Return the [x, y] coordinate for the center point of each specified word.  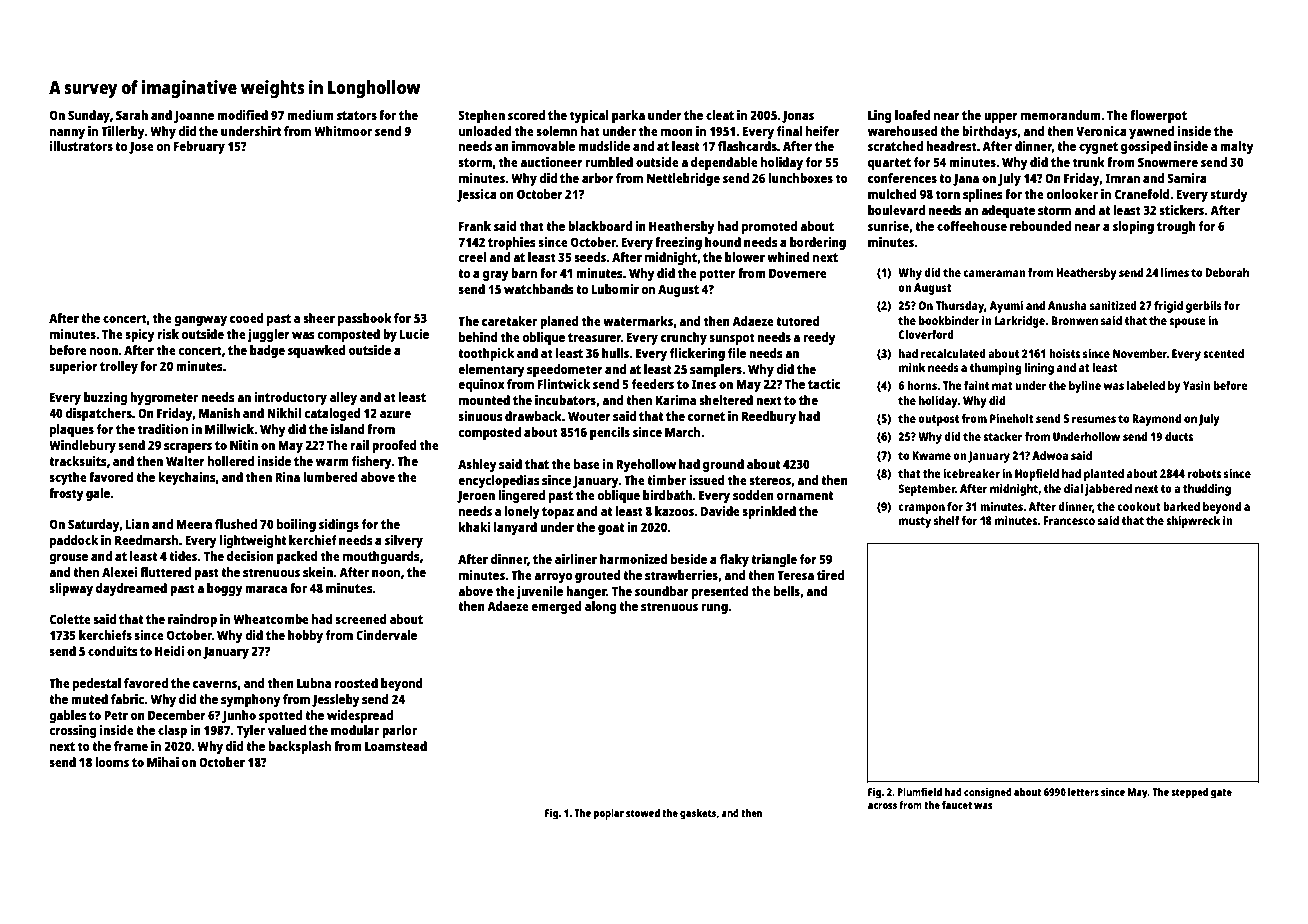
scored [526, 115]
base [587, 464]
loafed [913, 115]
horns [922, 385]
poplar [609, 814]
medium [310, 115]
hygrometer [164, 398]
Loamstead [396, 746]
